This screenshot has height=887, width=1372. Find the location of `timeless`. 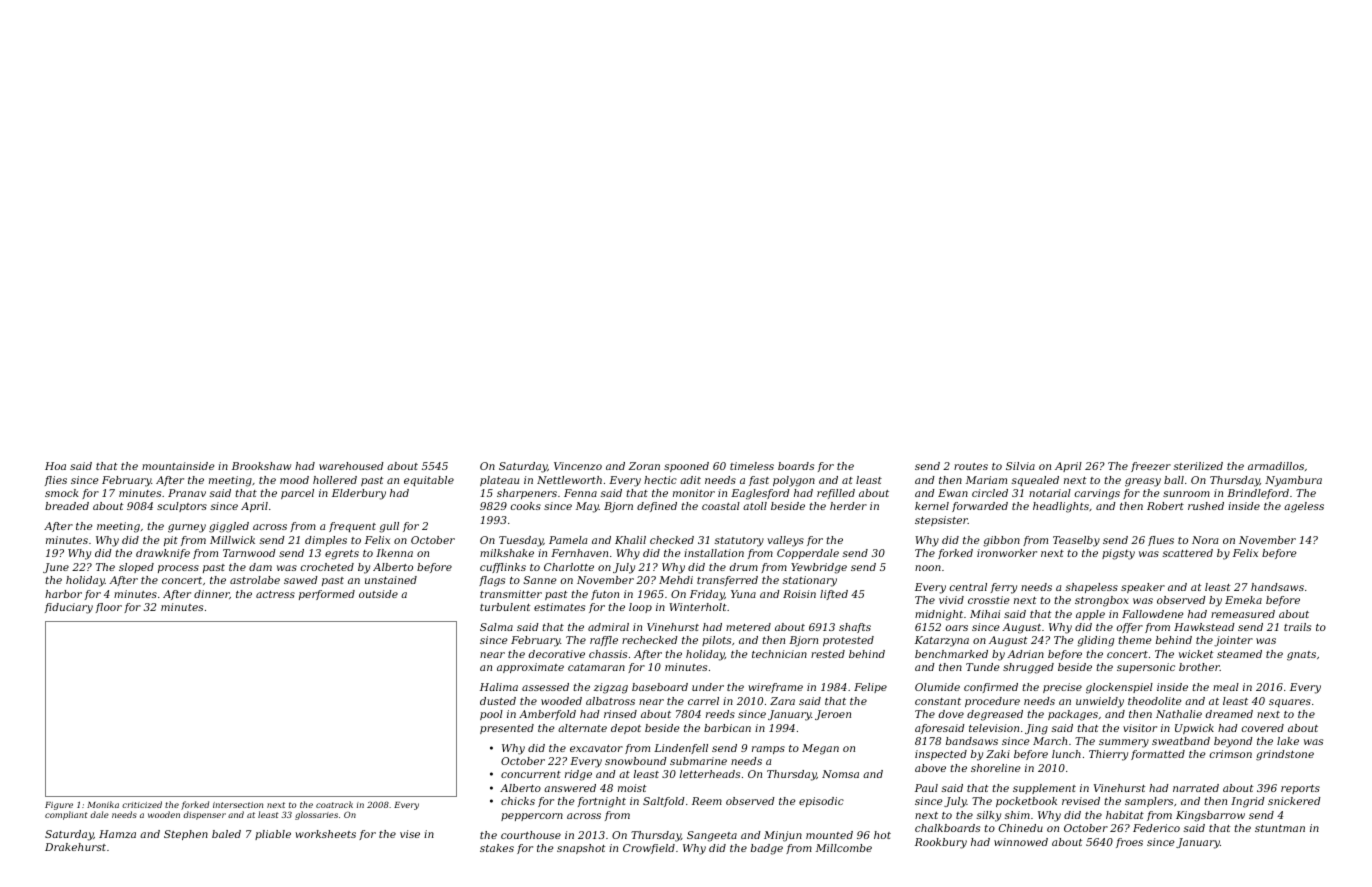

timeless is located at coordinates (752, 466).
